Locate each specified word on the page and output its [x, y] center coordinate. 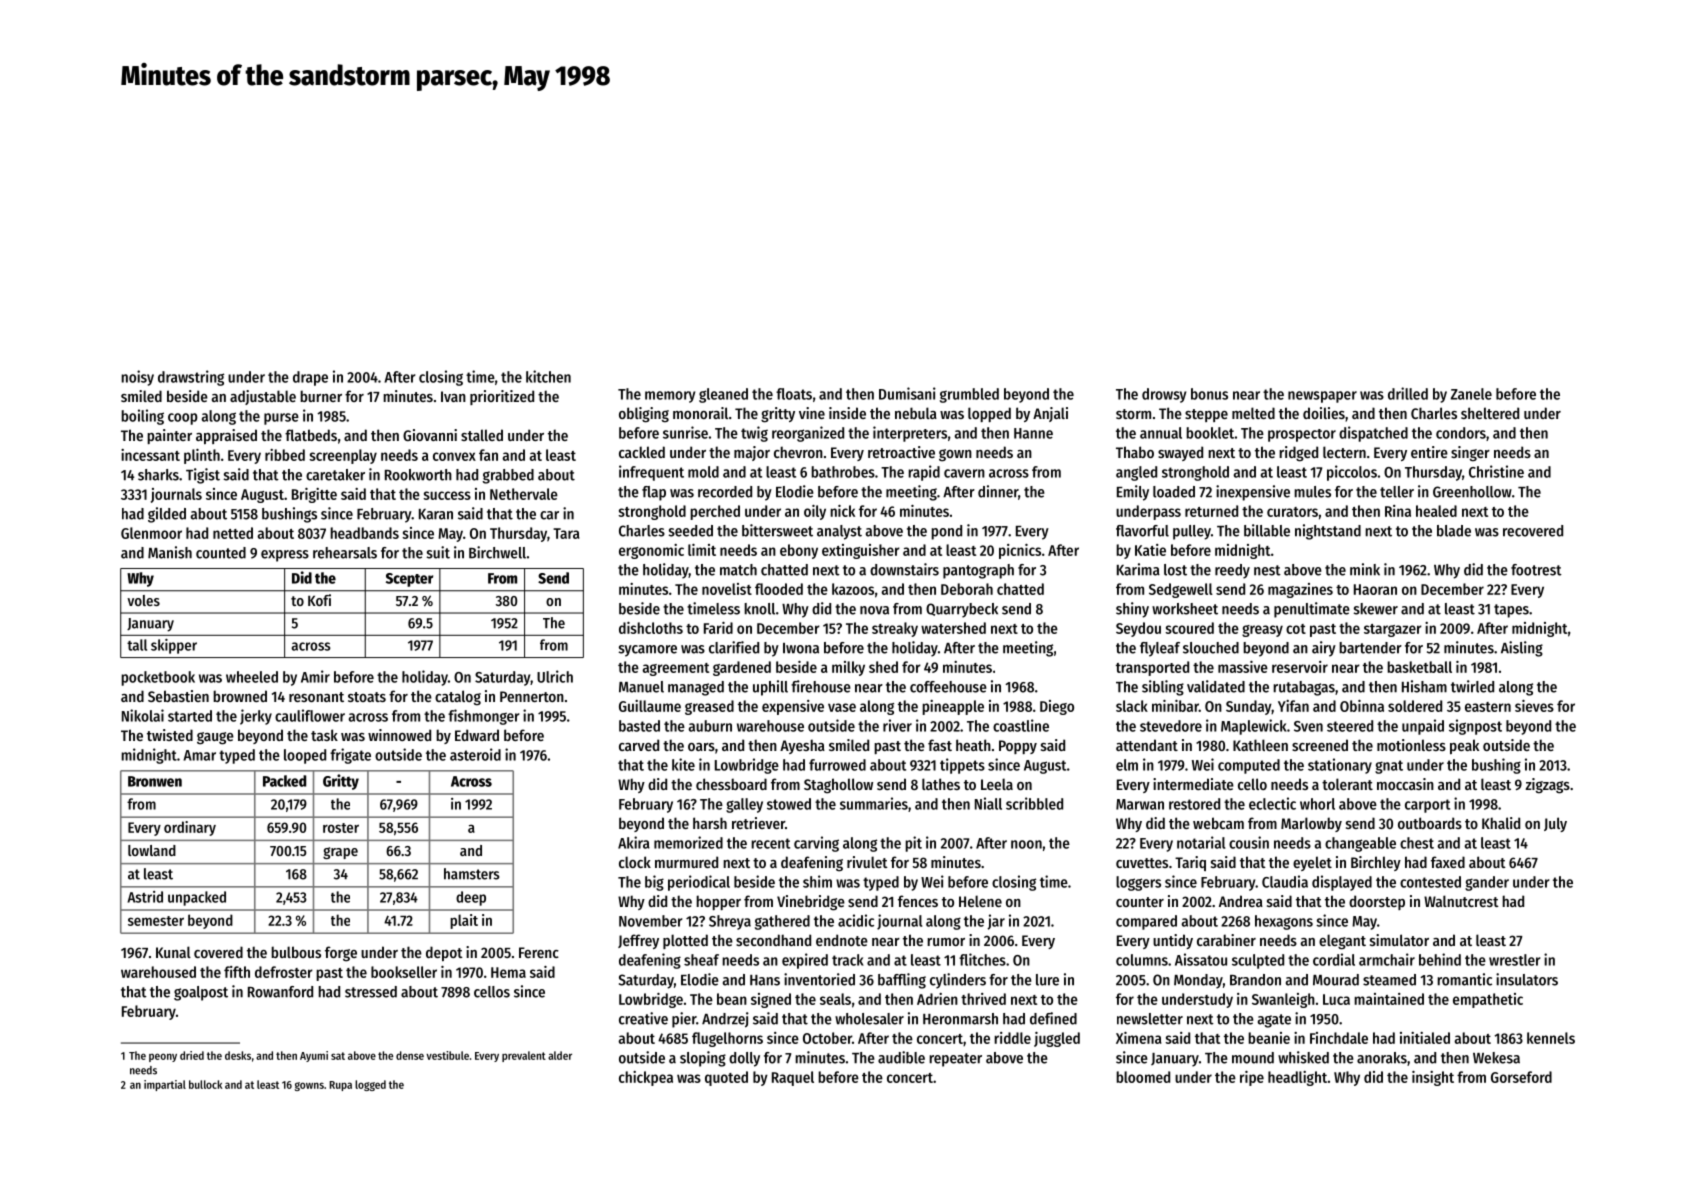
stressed [371, 992]
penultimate [1312, 610]
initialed [1425, 1038]
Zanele [1471, 394]
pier [684, 1020]
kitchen [548, 376]
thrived [983, 999]
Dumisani [907, 393]
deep [471, 898]
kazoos [853, 589]
